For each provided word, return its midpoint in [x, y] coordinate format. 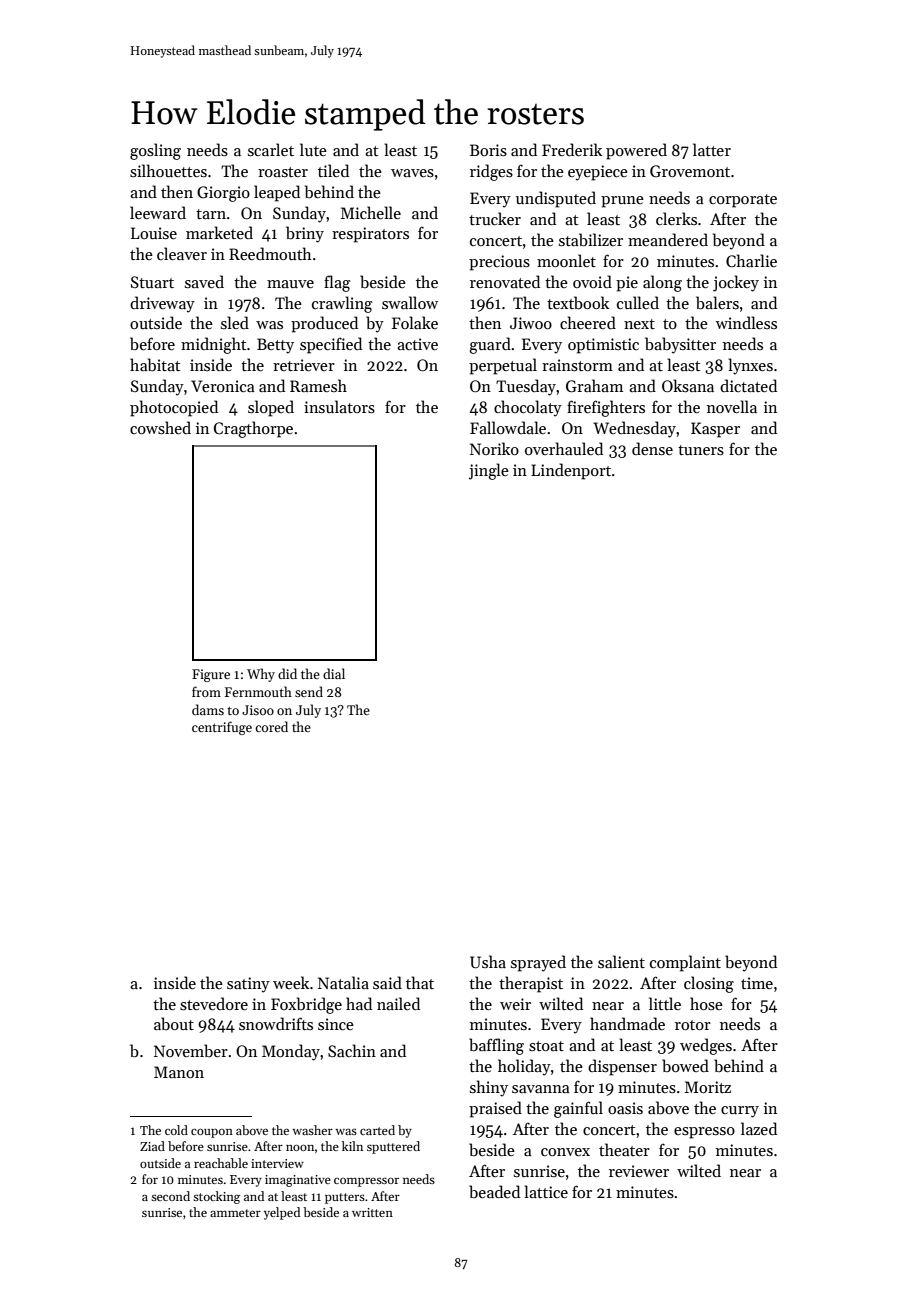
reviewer [639, 1171]
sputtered [393, 1147]
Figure [211, 675]
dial [334, 673]
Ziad [152, 1146]
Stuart [152, 282]
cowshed [160, 428]
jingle [489, 471]
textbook [578, 303]
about [174, 1023]
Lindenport [571, 471]
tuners [701, 450]
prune [622, 202]
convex [565, 1152]
